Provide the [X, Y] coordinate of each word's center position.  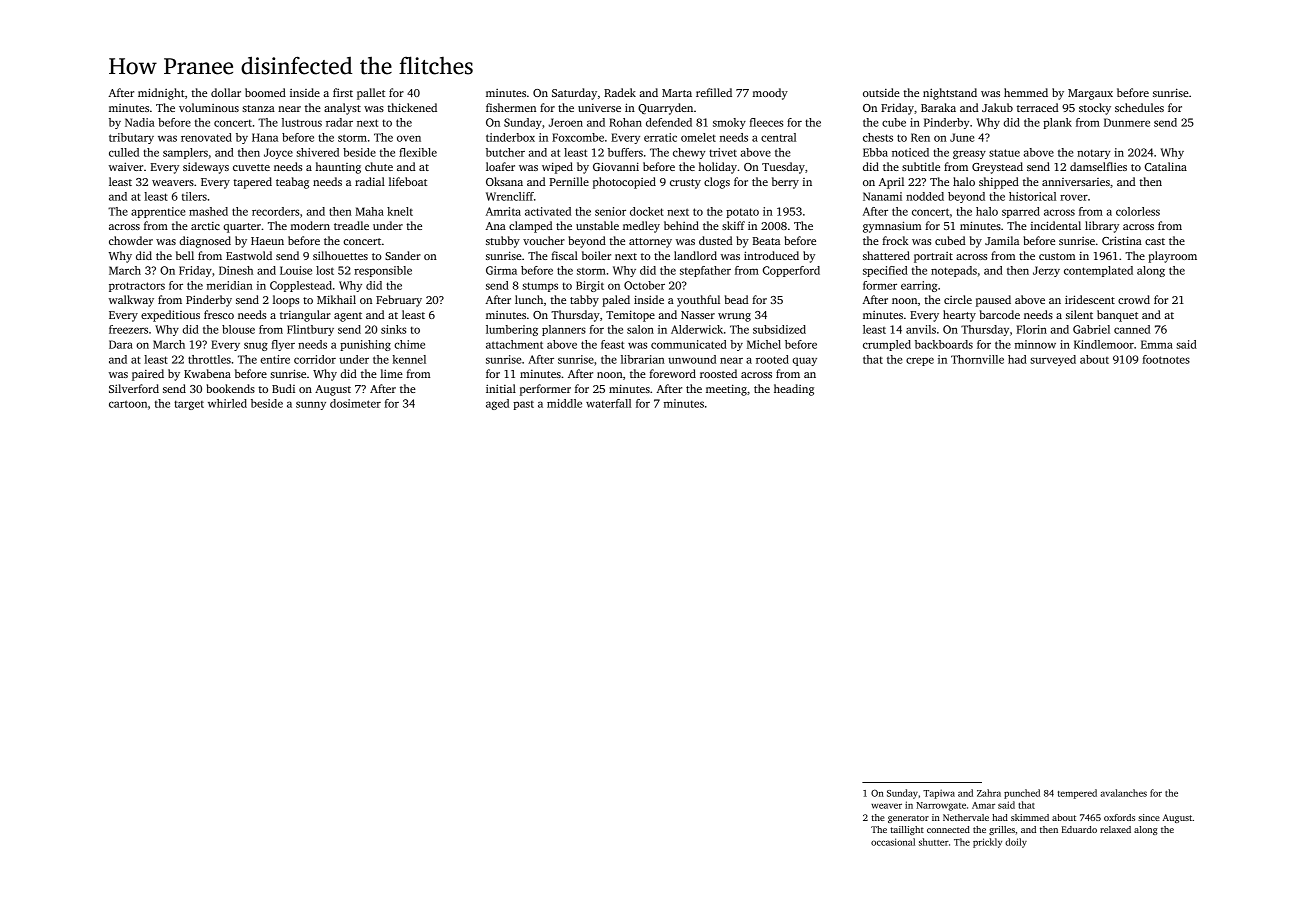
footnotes [1166, 359]
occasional [893, 842]
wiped [557, 168]
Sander [403, 255]
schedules [1139, 107]
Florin [1032, 329]
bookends [230, 388]
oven [409, 138]
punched [1022, 794]
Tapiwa [939, 794]
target [189, 405]
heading [794, 390]
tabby [584, 301]
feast [612, 344]
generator [908, 819]
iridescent [1090, 299]
